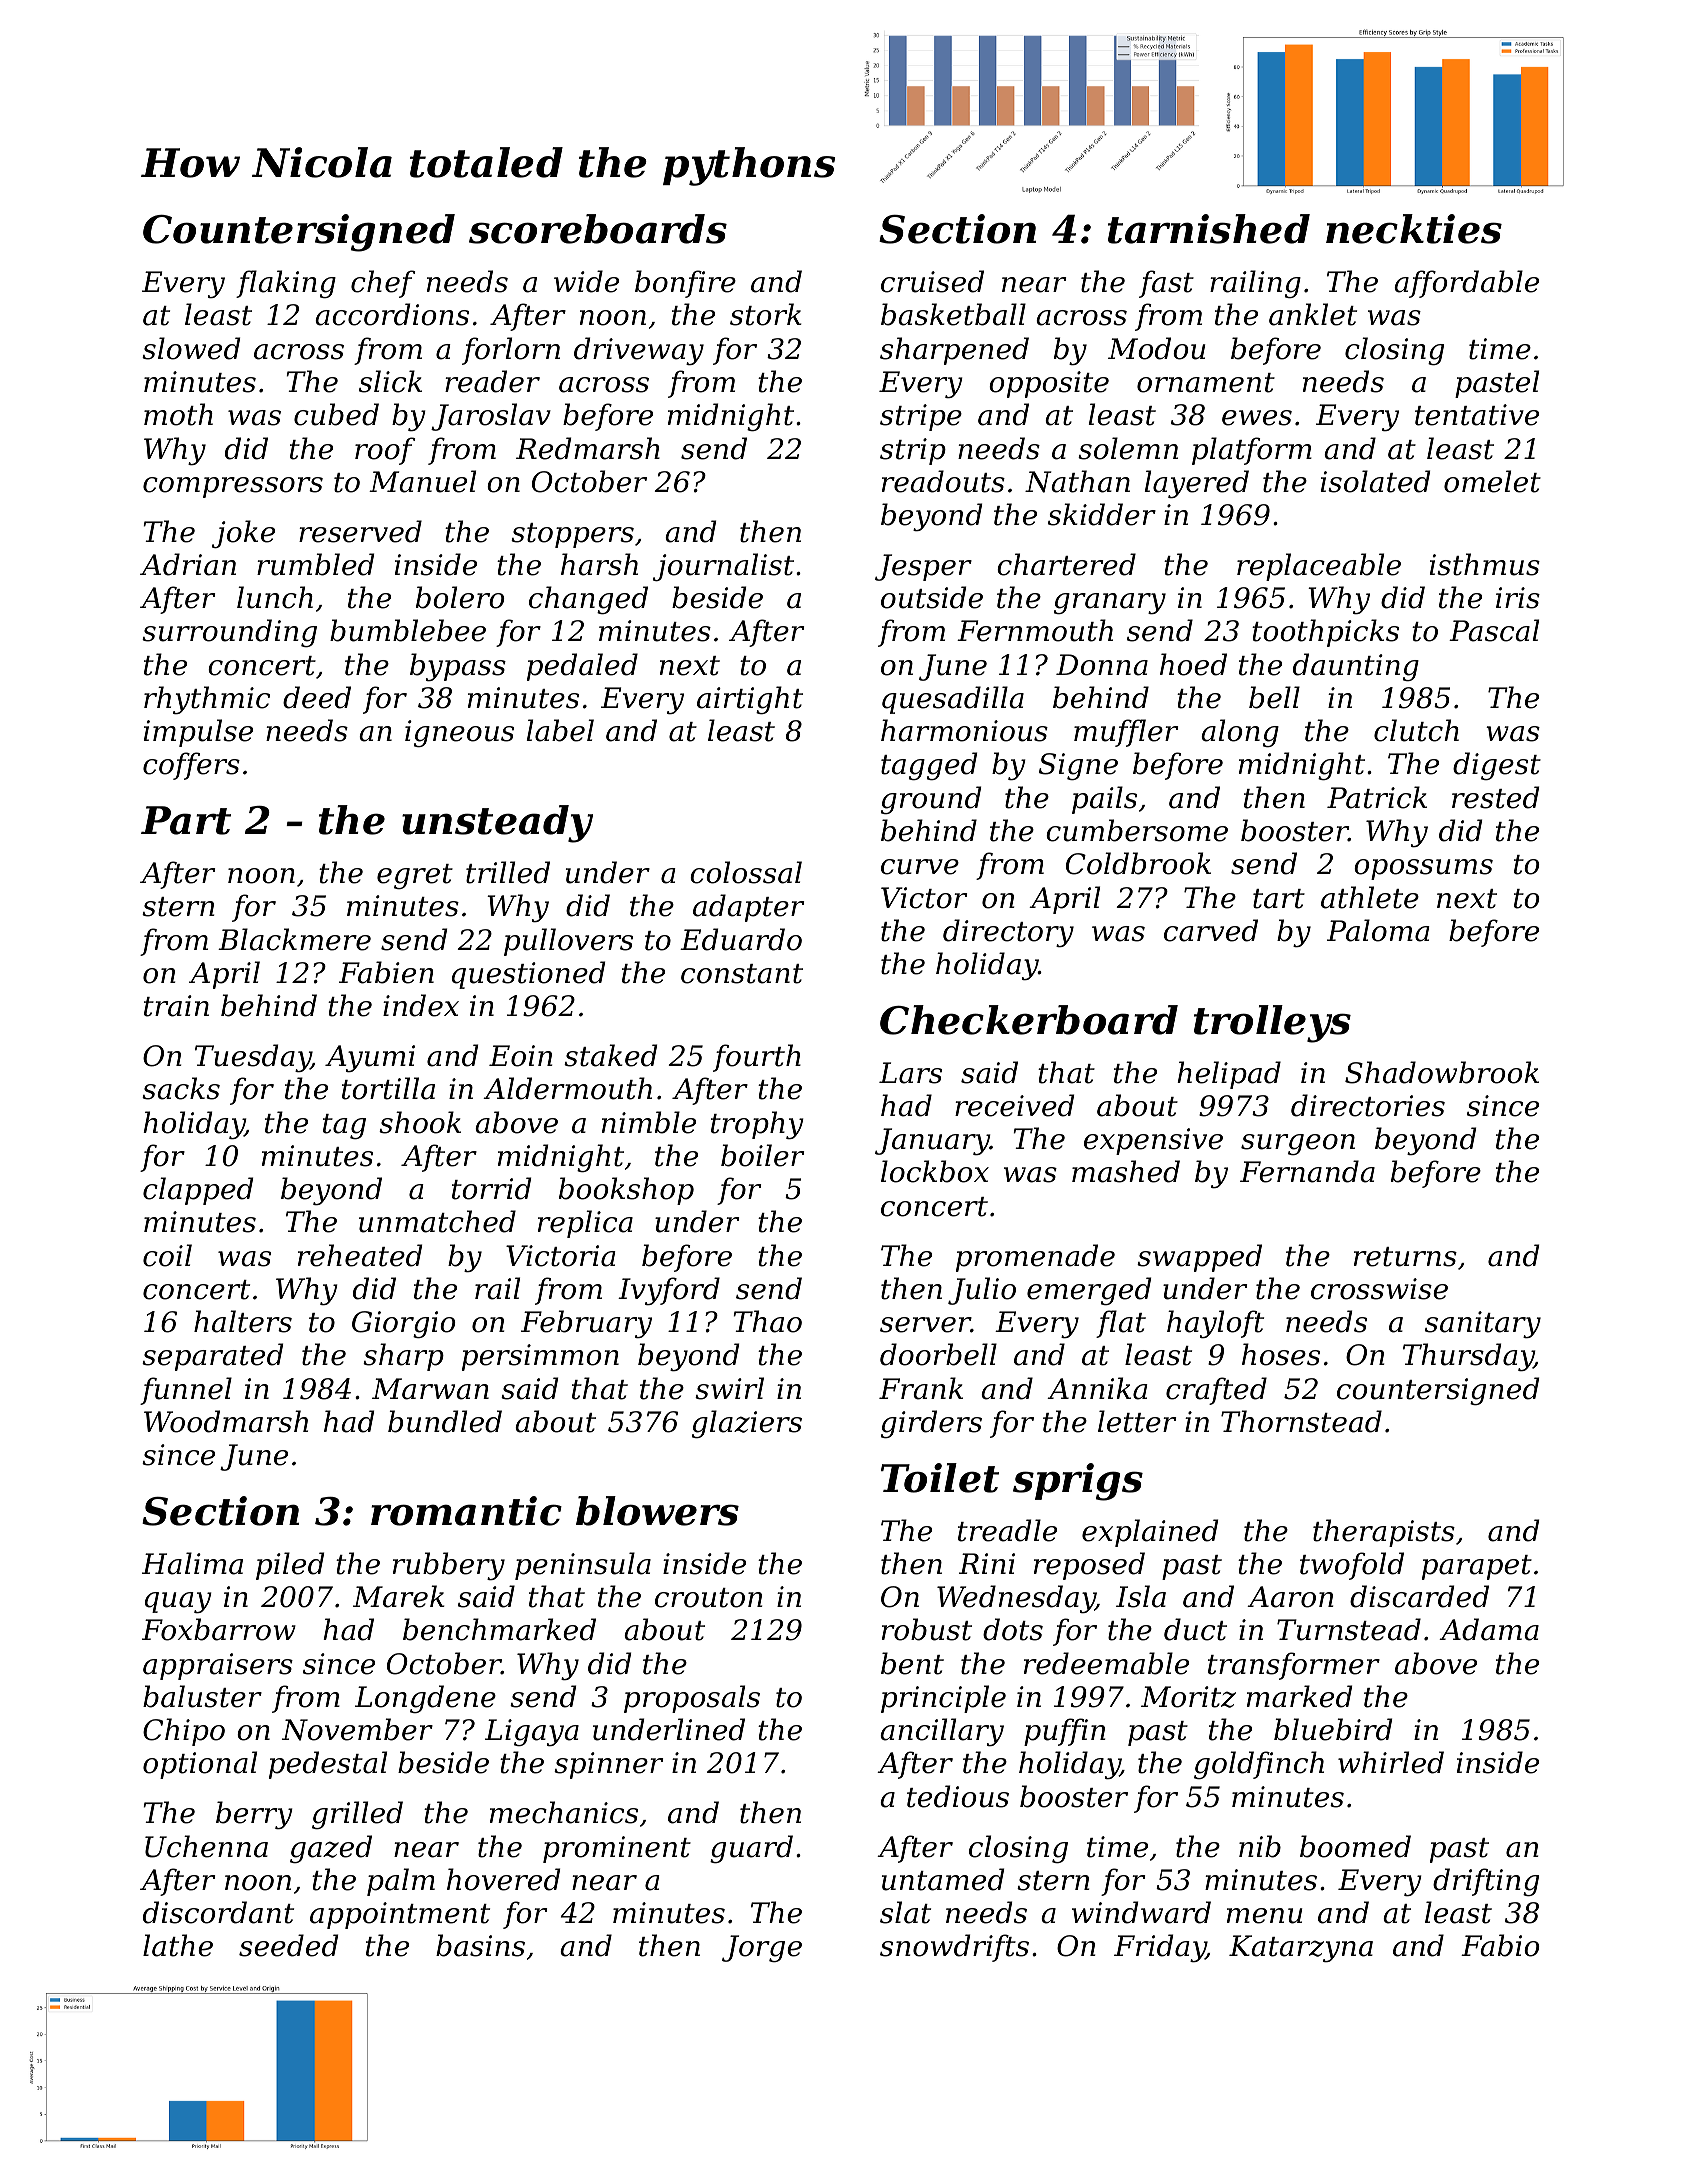  I want to click on Patrick, so click(1377, 797).
